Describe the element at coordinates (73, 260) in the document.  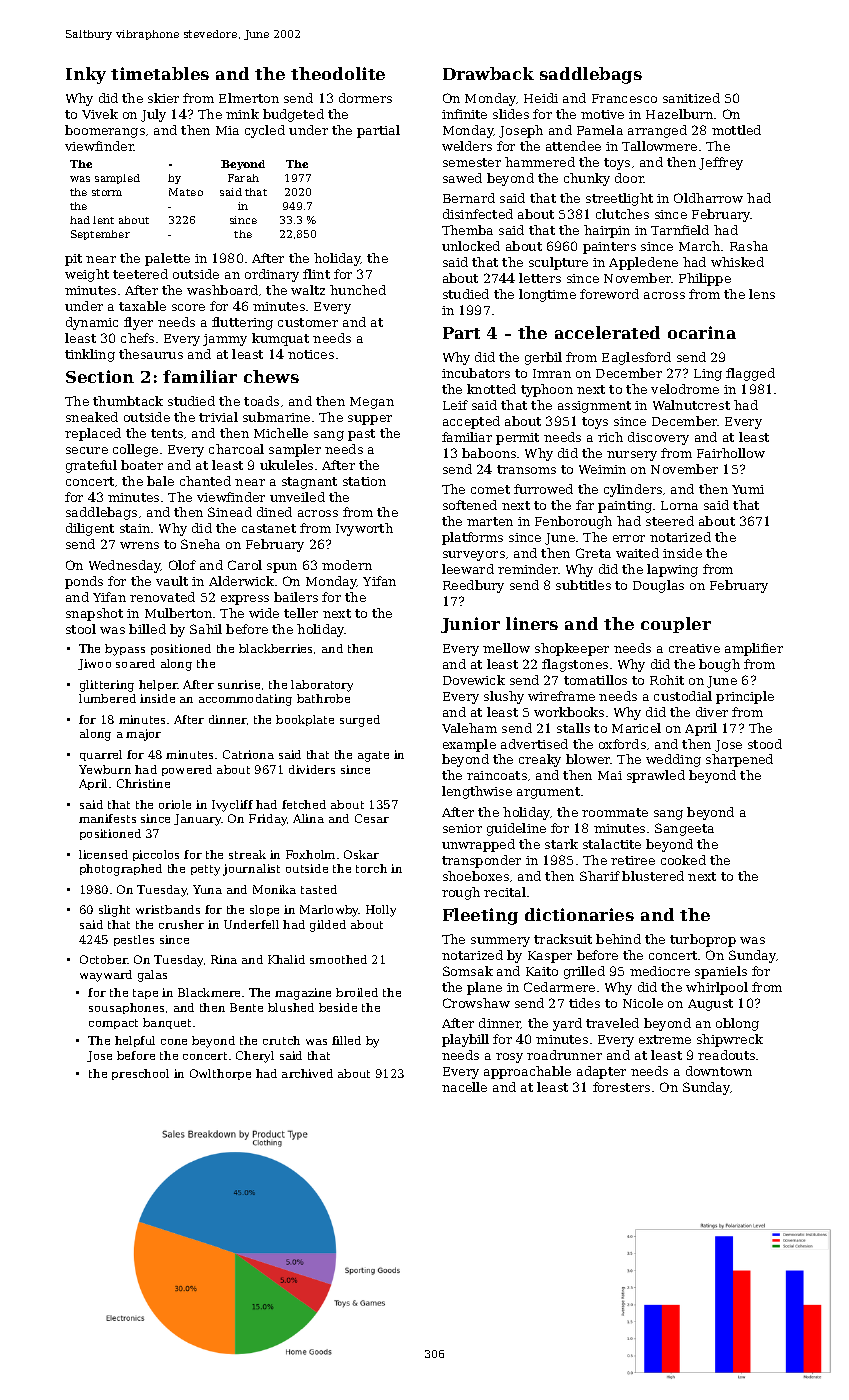
I see `pit` at that location.
